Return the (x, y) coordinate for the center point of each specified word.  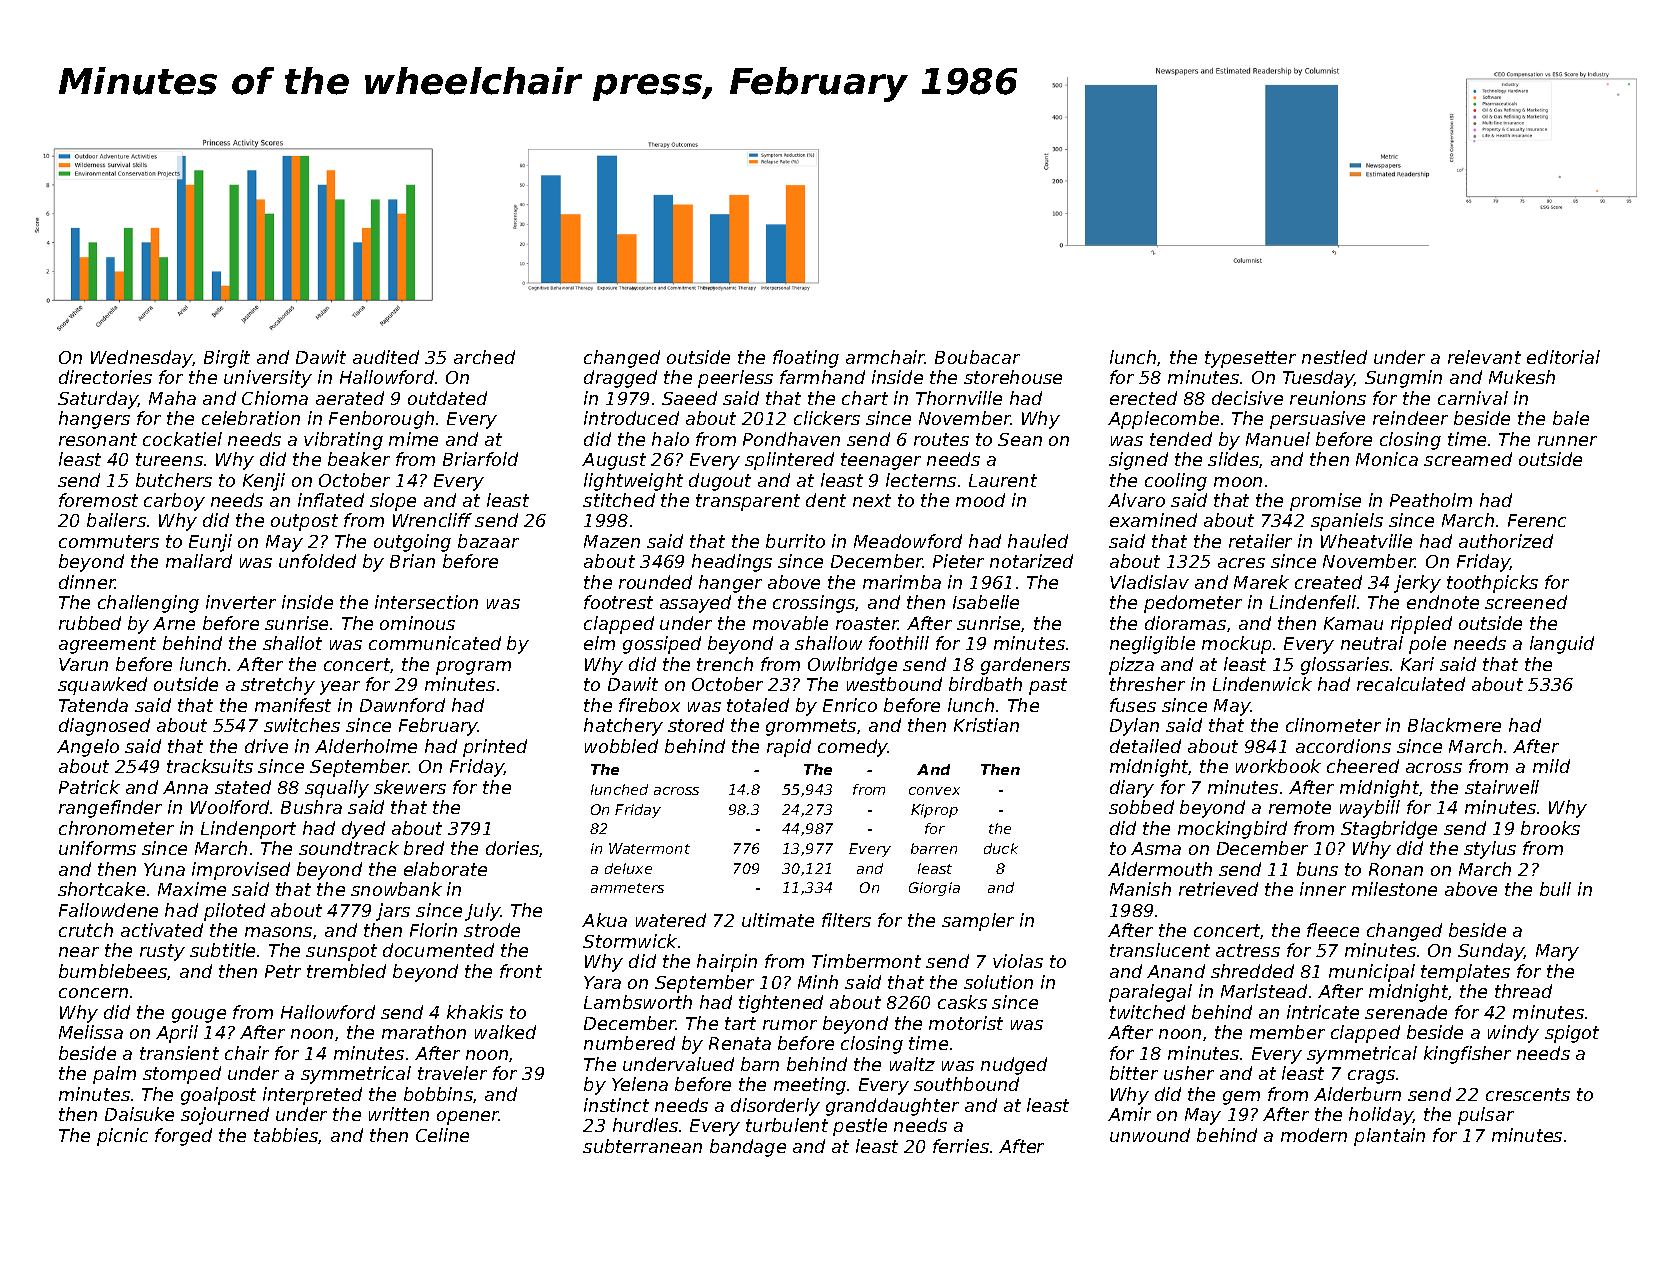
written (399, 1114)
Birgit (227, 359)
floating (806, 359)
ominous (417, 623)
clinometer (1333, 725)
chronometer (116, 828)
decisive (1247, 398)
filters (846, 920)
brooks (1550, 828)
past (1048, 686)
